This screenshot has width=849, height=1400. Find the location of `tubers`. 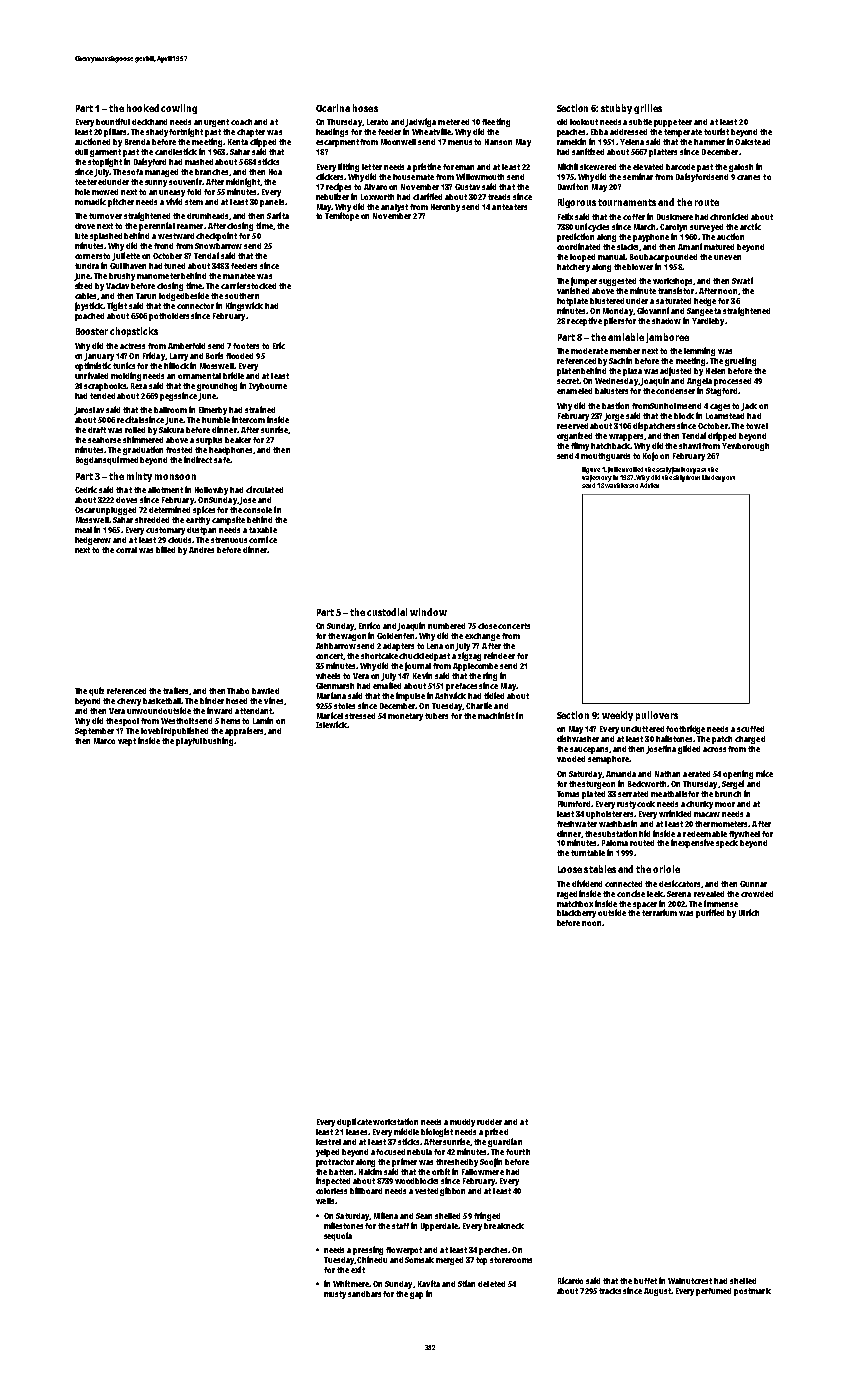

tubers is located at coordinates (436, 716).
